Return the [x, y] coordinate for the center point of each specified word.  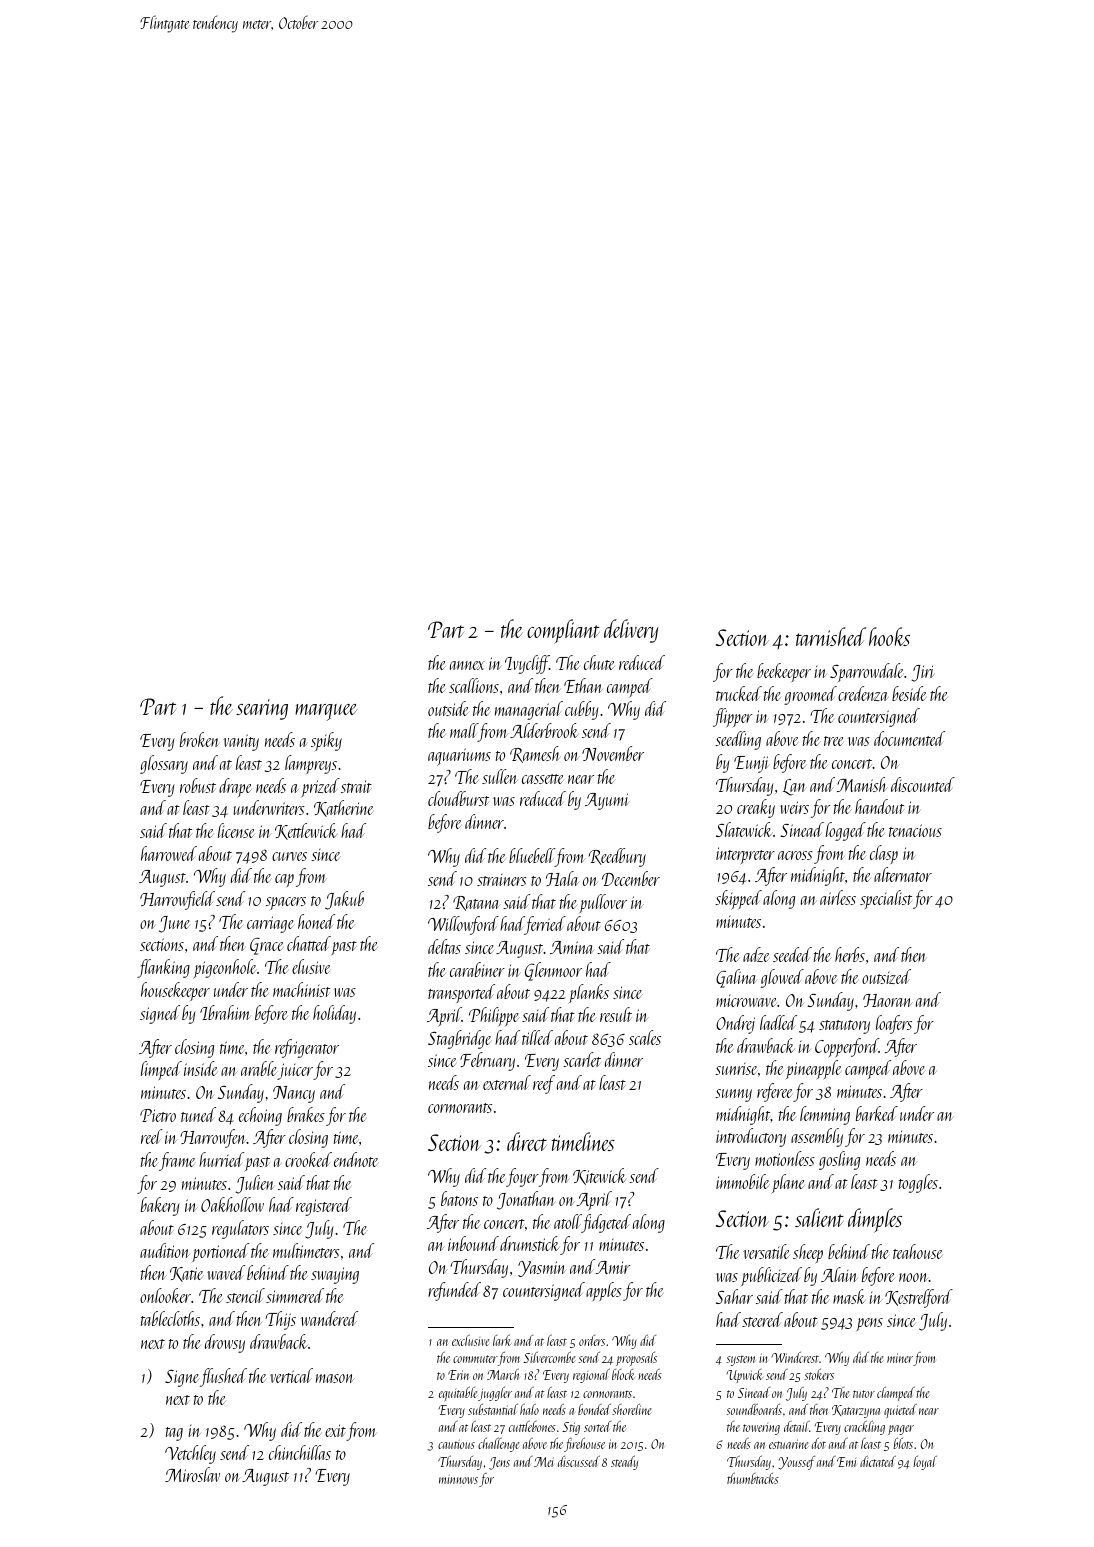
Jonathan [526, 1200]
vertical [291, 1375]
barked [877, 1113]
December [631, 878]
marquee [326, 712]
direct [527, 1141]
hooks [889, 636]
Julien [255, 1184]
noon [914, 1277]
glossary [164, 764]
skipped [738, 899]
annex [467, 665]
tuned [198, 1114]
